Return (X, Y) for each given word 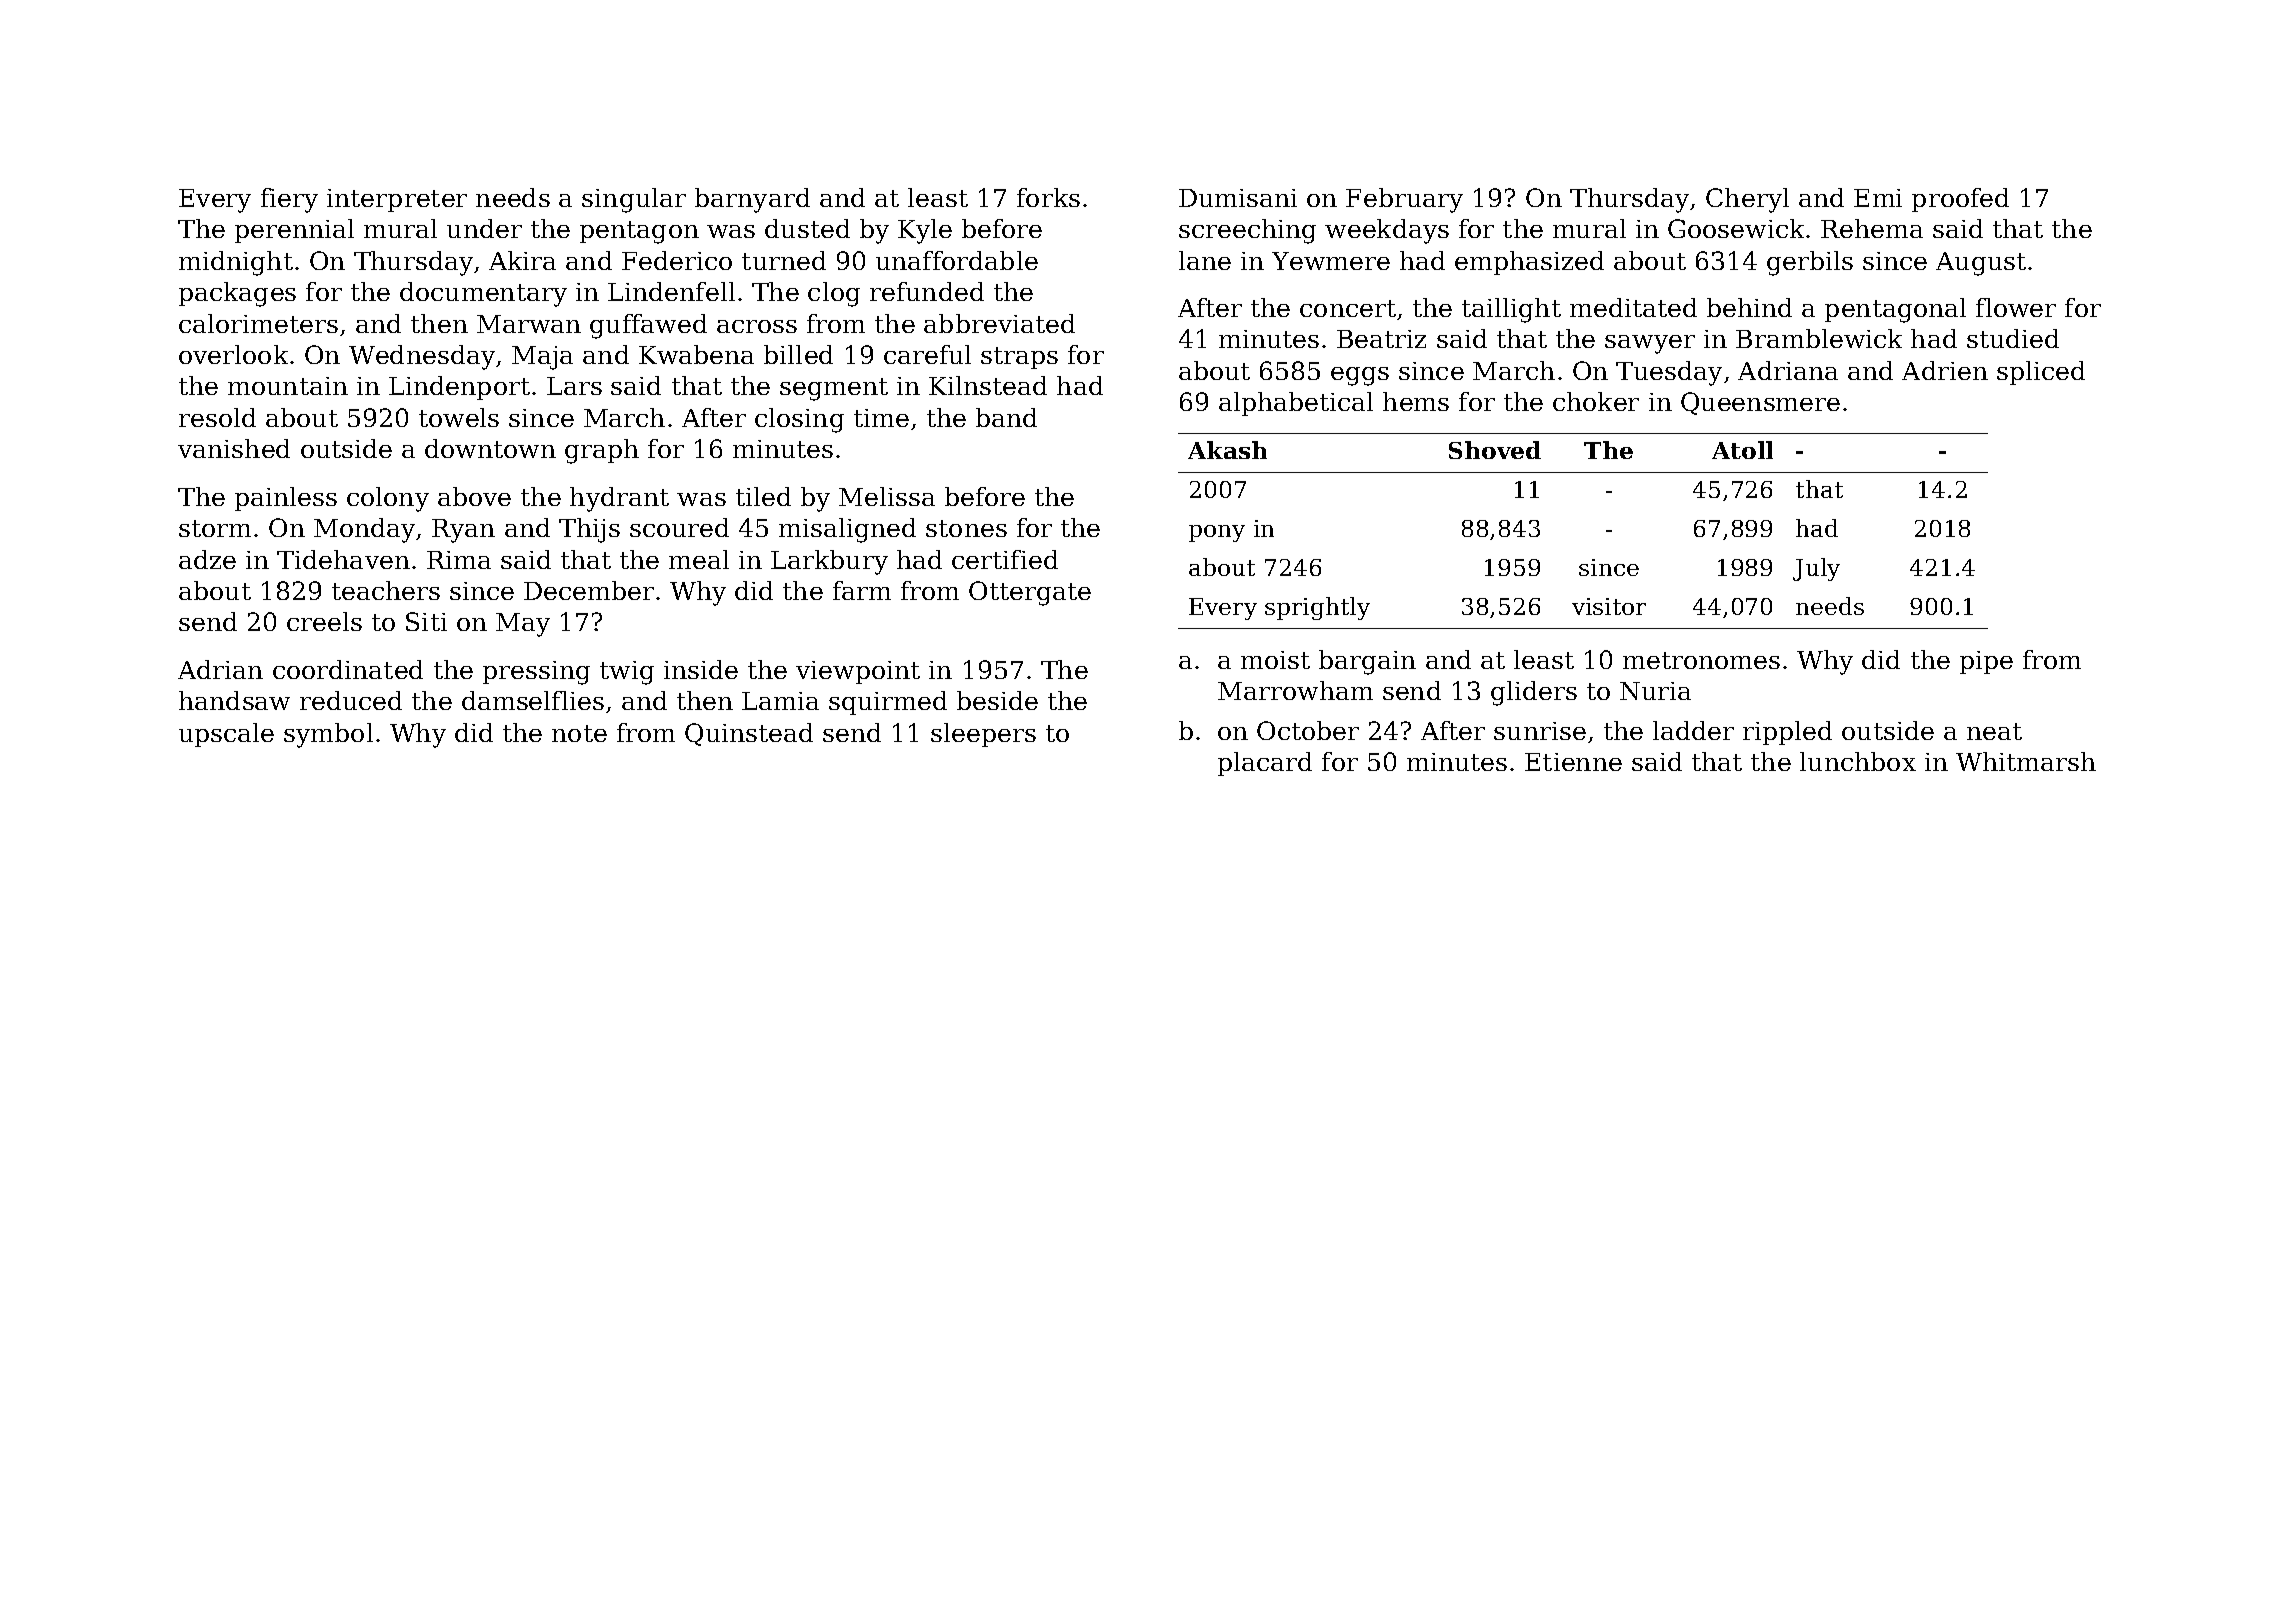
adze (207, 559)
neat (1994, 731)
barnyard (752, 200)
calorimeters (258, 323)
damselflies (533, 700)
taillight (1511, 310)
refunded (927, 291)
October (1308, 730)
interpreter (397, 200)
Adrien (1945, 370)
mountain (288, 386)
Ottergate (1030, 593)
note (579, 733)
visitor (1609, 606)
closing (799, 420)
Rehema (1872, 228)
